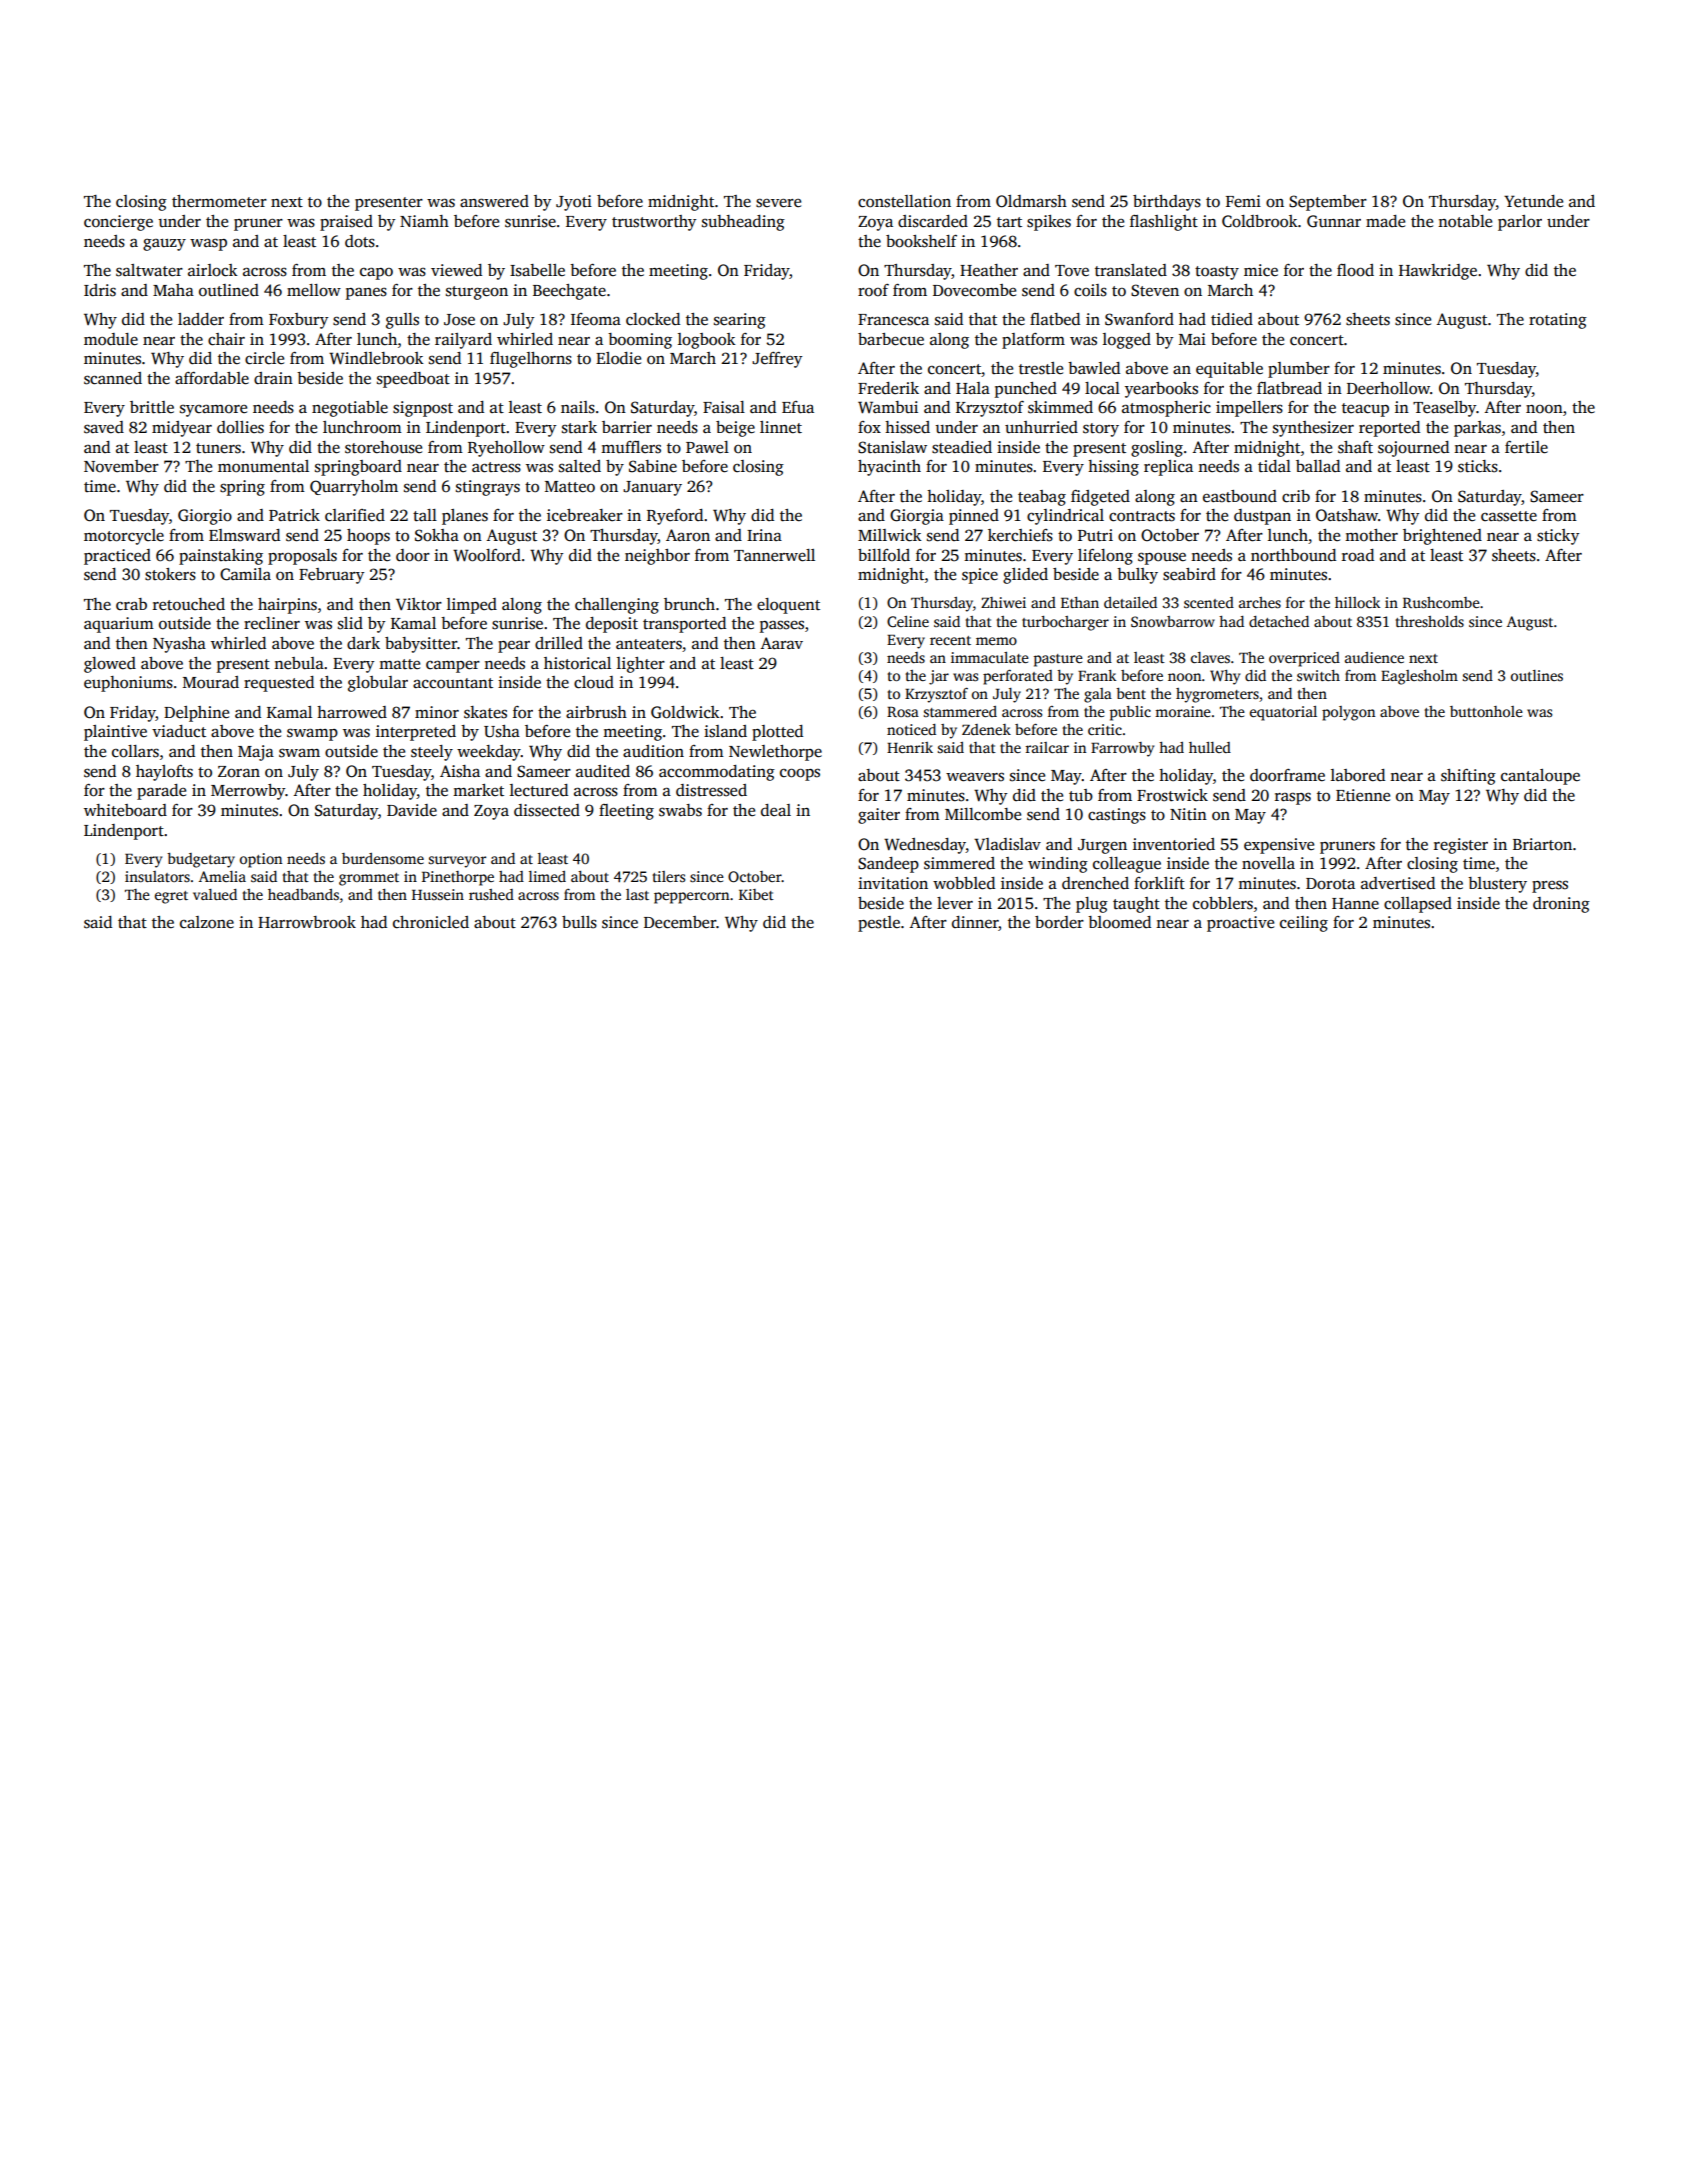  Describe the element at coordinates (1520, 223) in the screenshot. I see `parlor` at that location.
